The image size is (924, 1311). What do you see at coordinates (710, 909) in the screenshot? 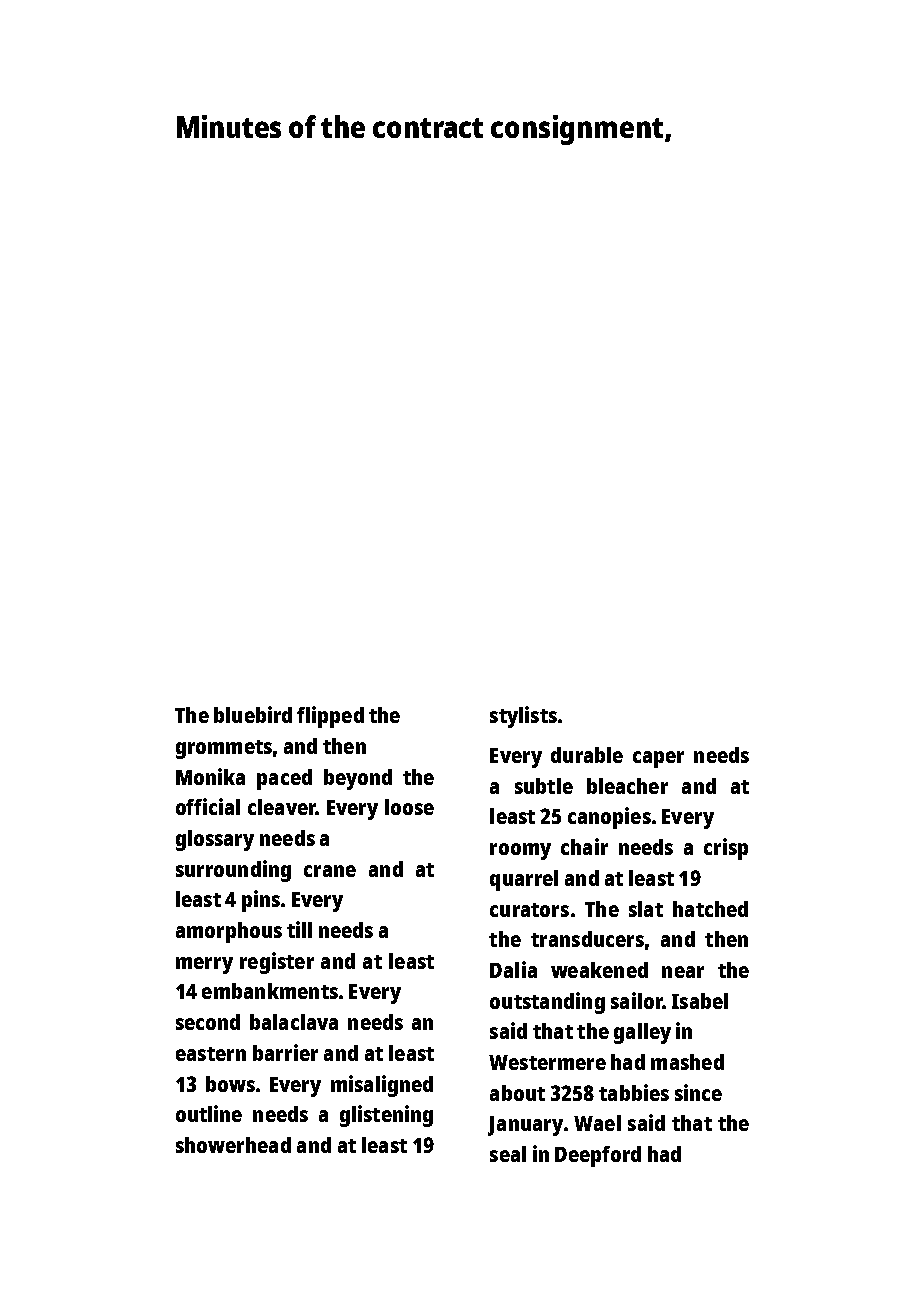
I see `hatched` at bounding box center [710, 909].
